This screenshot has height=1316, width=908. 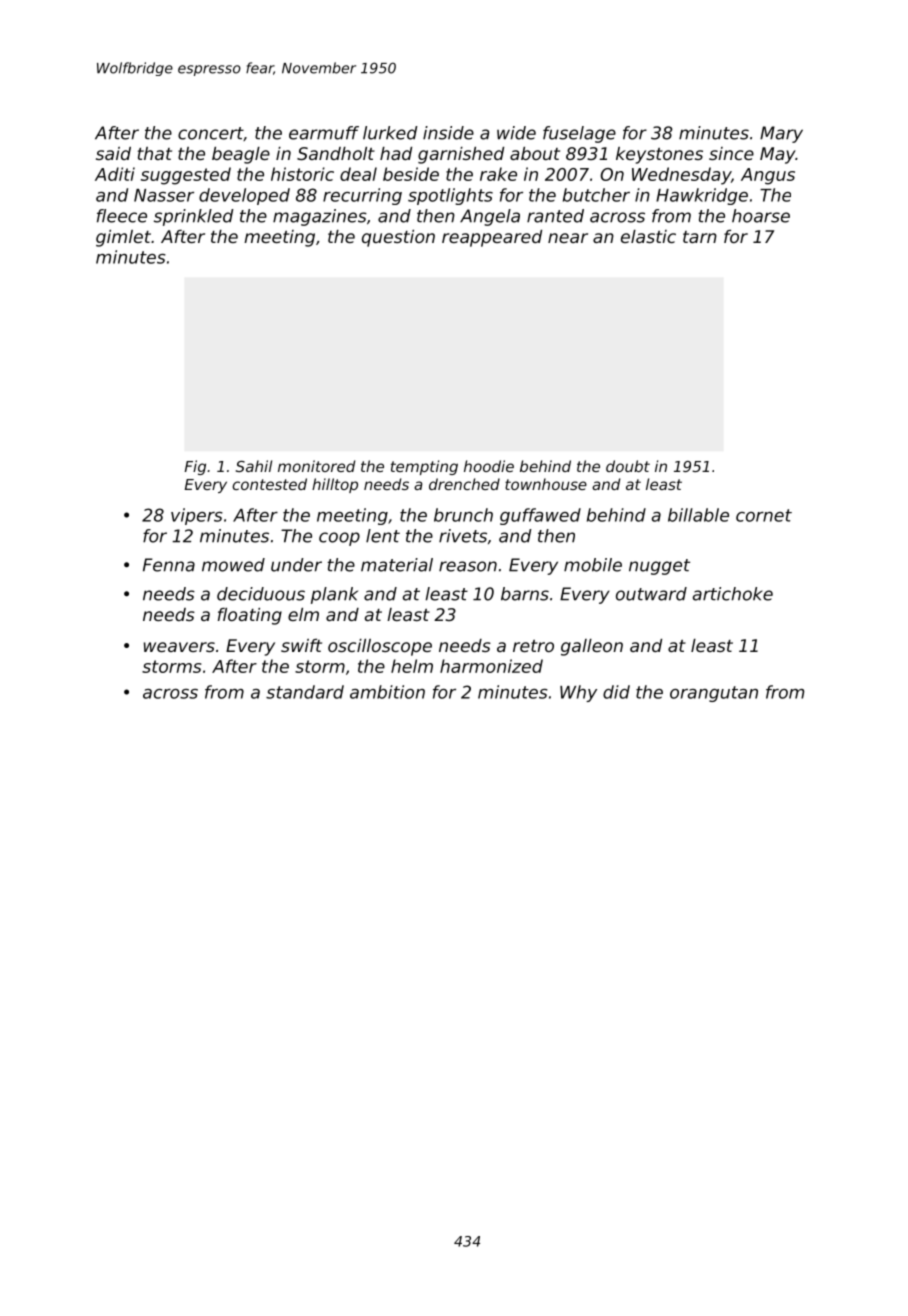 What do you see at coordinates (781, 134) in the screenshot?
I see `Mary` at bounding box center [781, 134].
